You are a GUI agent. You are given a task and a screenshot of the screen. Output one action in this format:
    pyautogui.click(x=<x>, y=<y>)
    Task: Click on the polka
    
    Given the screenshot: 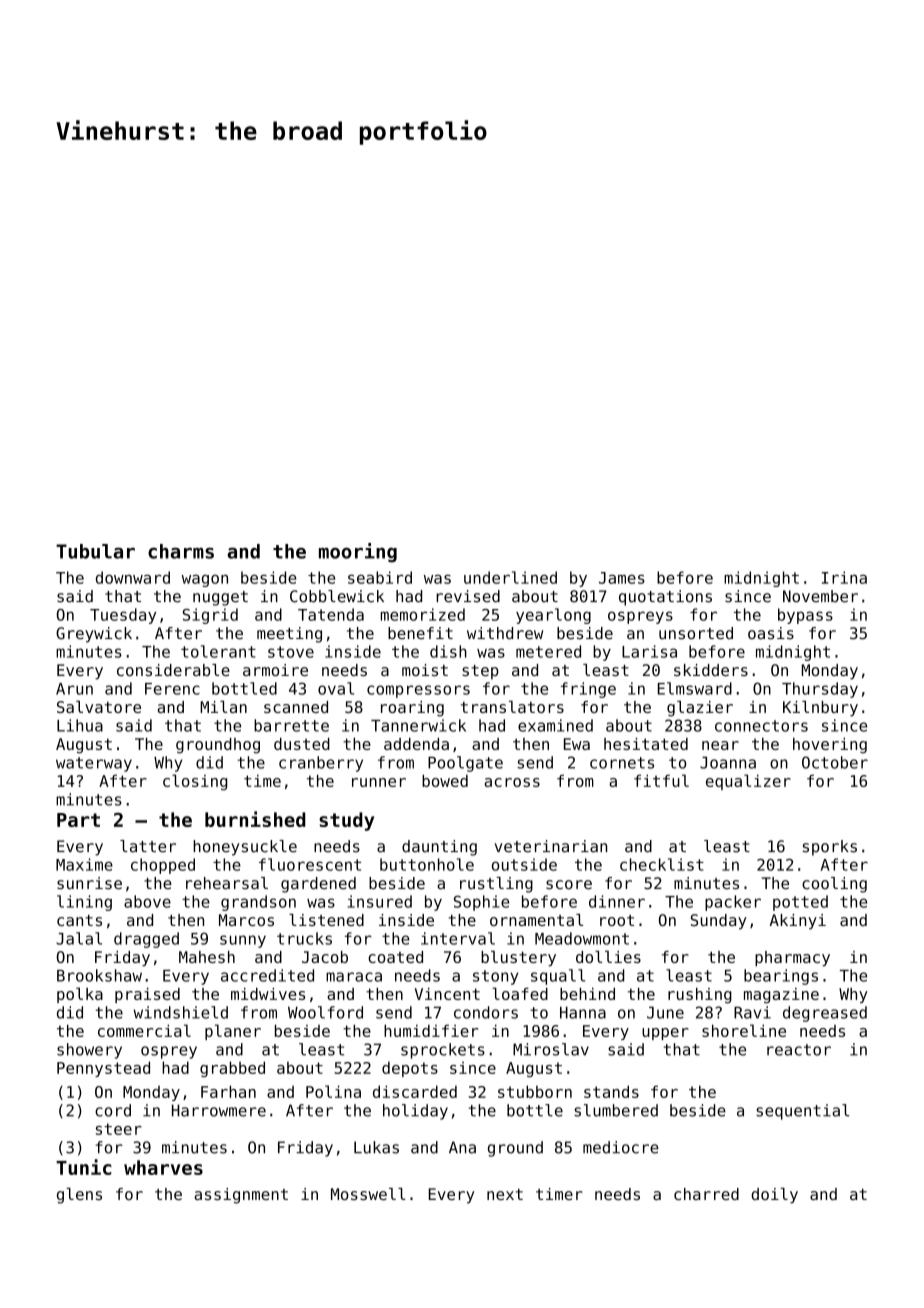 What is the action you would take?
    pyautogui.click(x=80, y=995)
